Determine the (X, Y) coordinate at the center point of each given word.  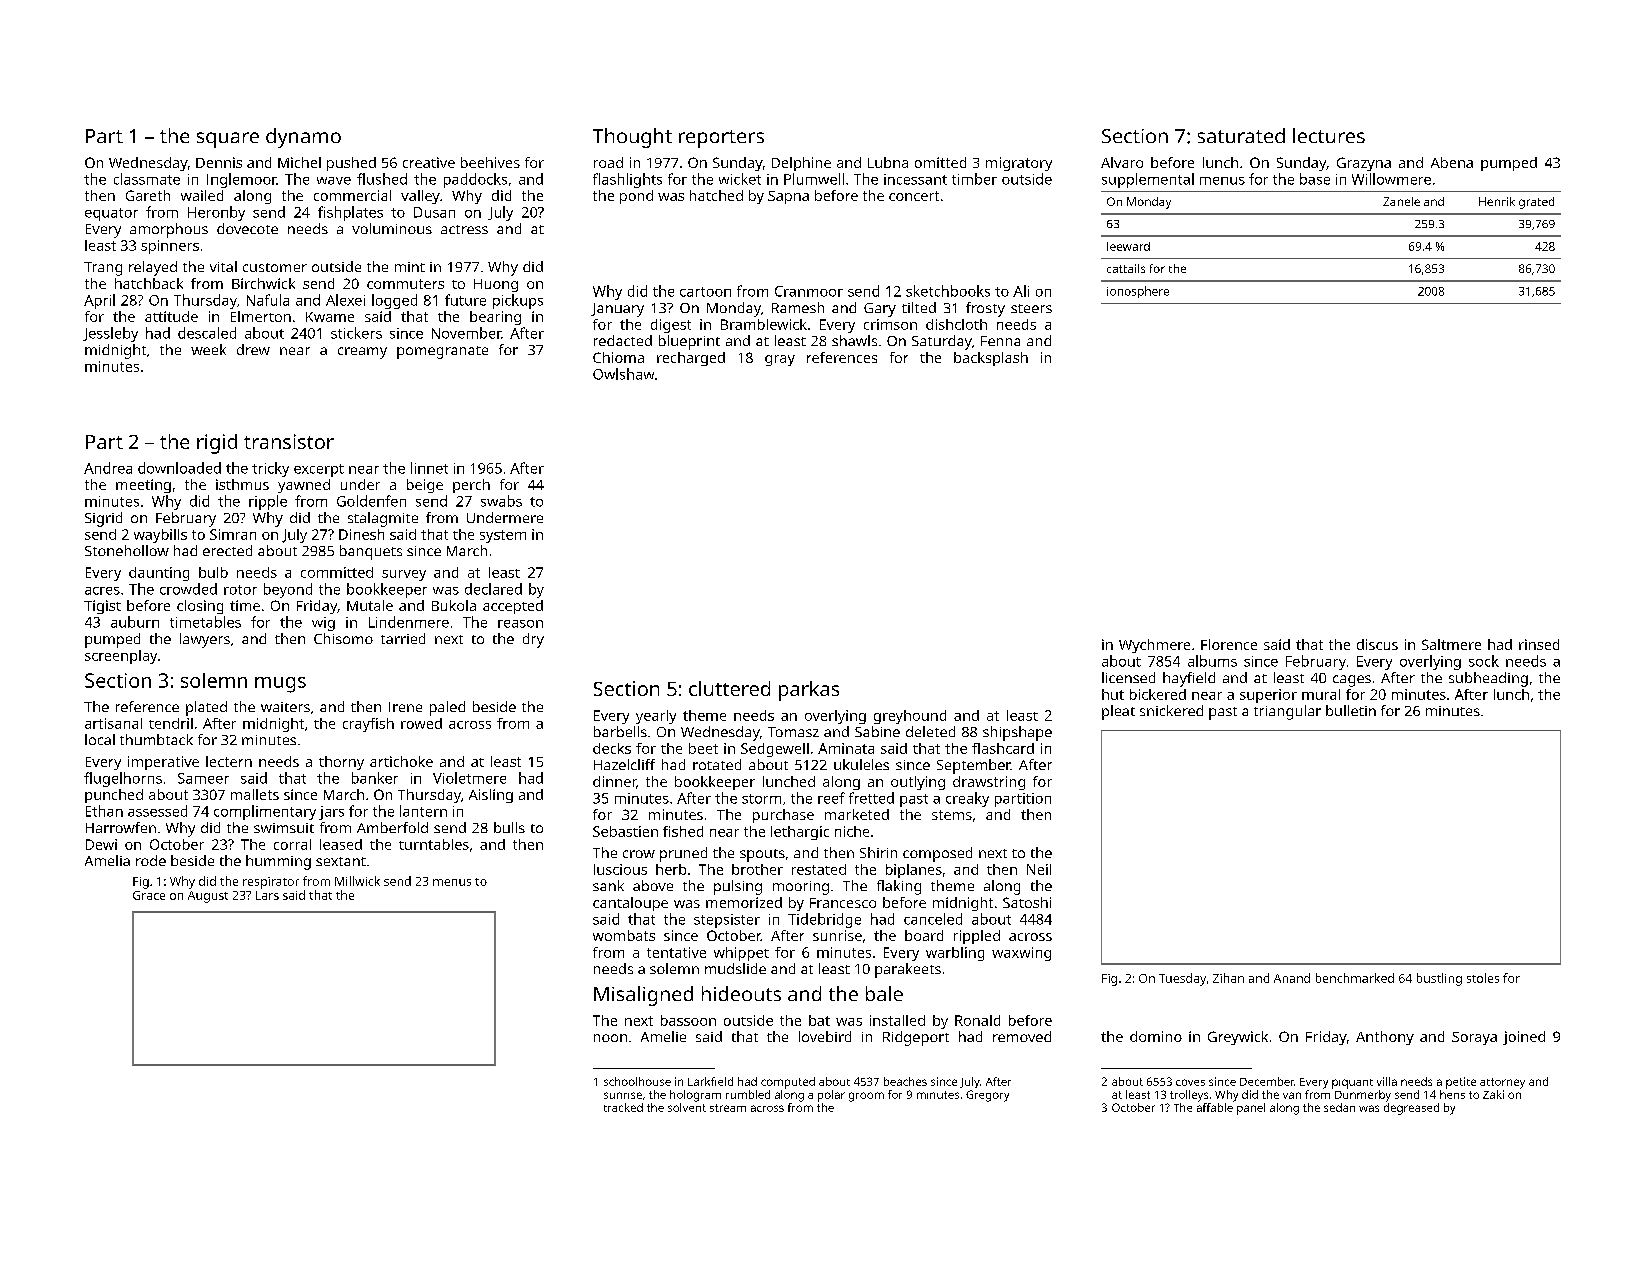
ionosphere (1138, 292)
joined (1524, 1038)
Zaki (1493, 1094)
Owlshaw (623, 374)
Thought (632, 138)
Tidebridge (824, 920)
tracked (623, 1107)
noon (610, 1038)
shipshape (1017, 733)
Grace (149, 895)
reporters (721, 139)
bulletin (1351, 710)
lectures (1329, 135)
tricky (270, 469)
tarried (403, 638)
